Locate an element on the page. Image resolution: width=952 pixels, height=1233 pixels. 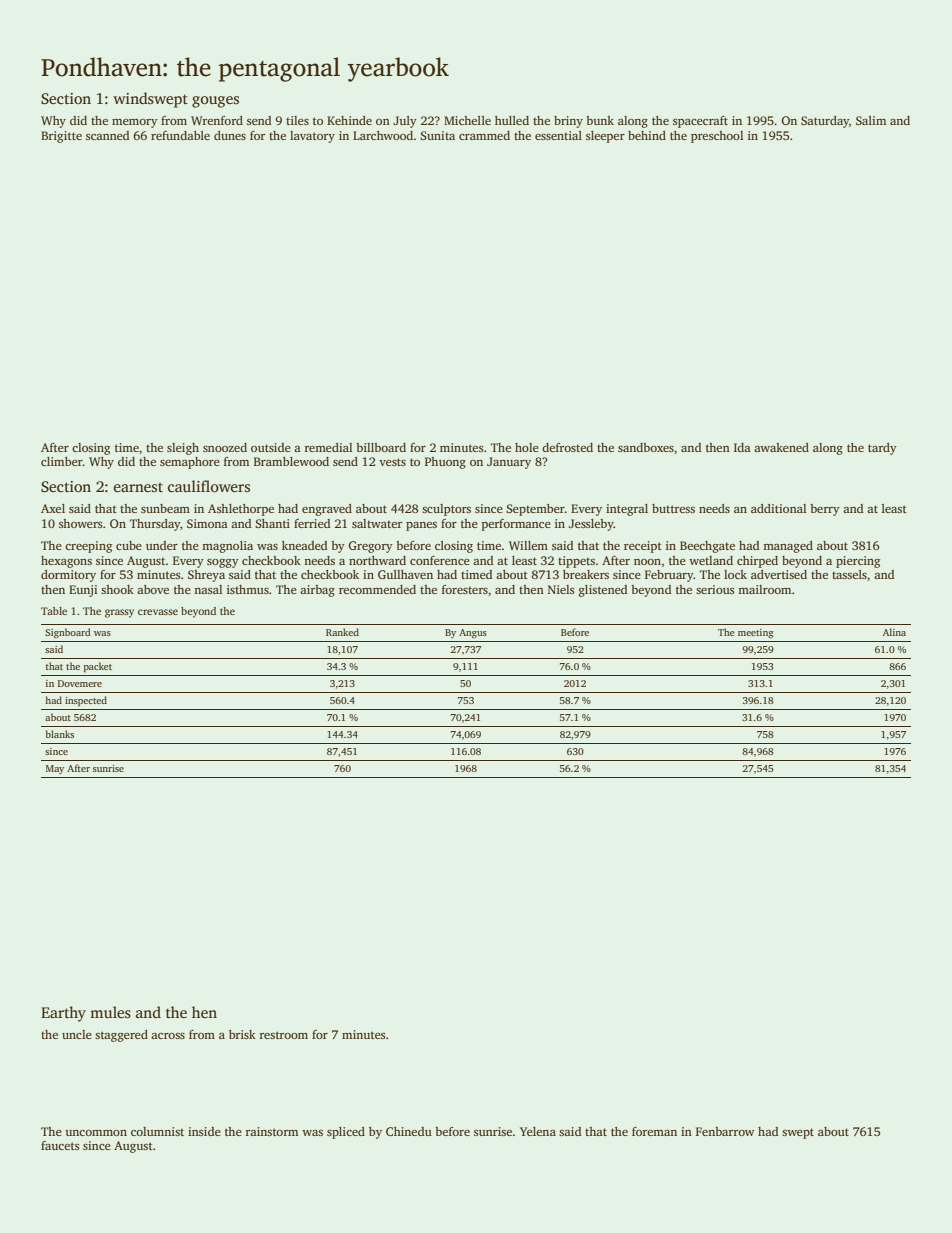
faucets is located at coordinates (60, 1145).
